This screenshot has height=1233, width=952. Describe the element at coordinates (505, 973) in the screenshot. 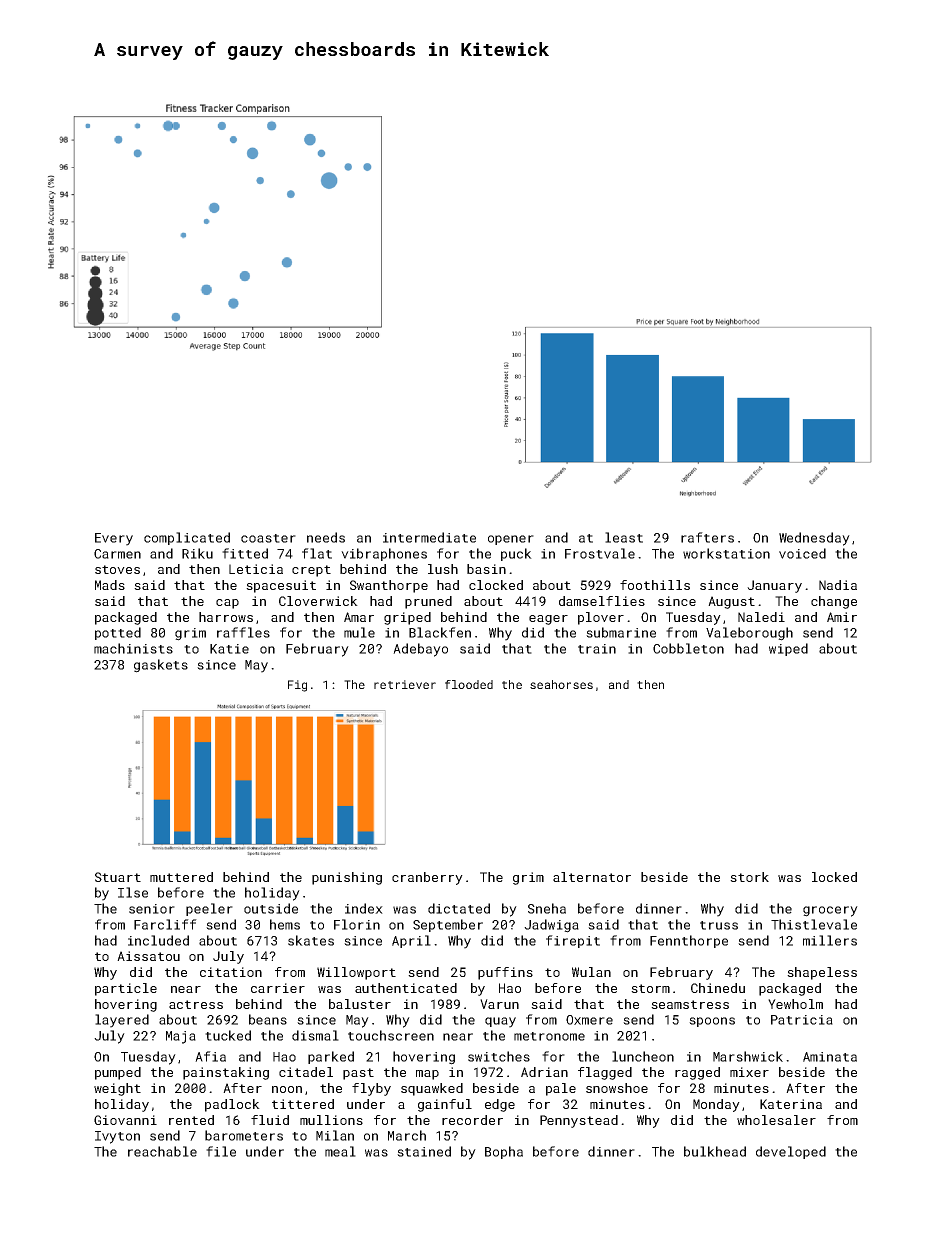

I see `puffins` at that location.
